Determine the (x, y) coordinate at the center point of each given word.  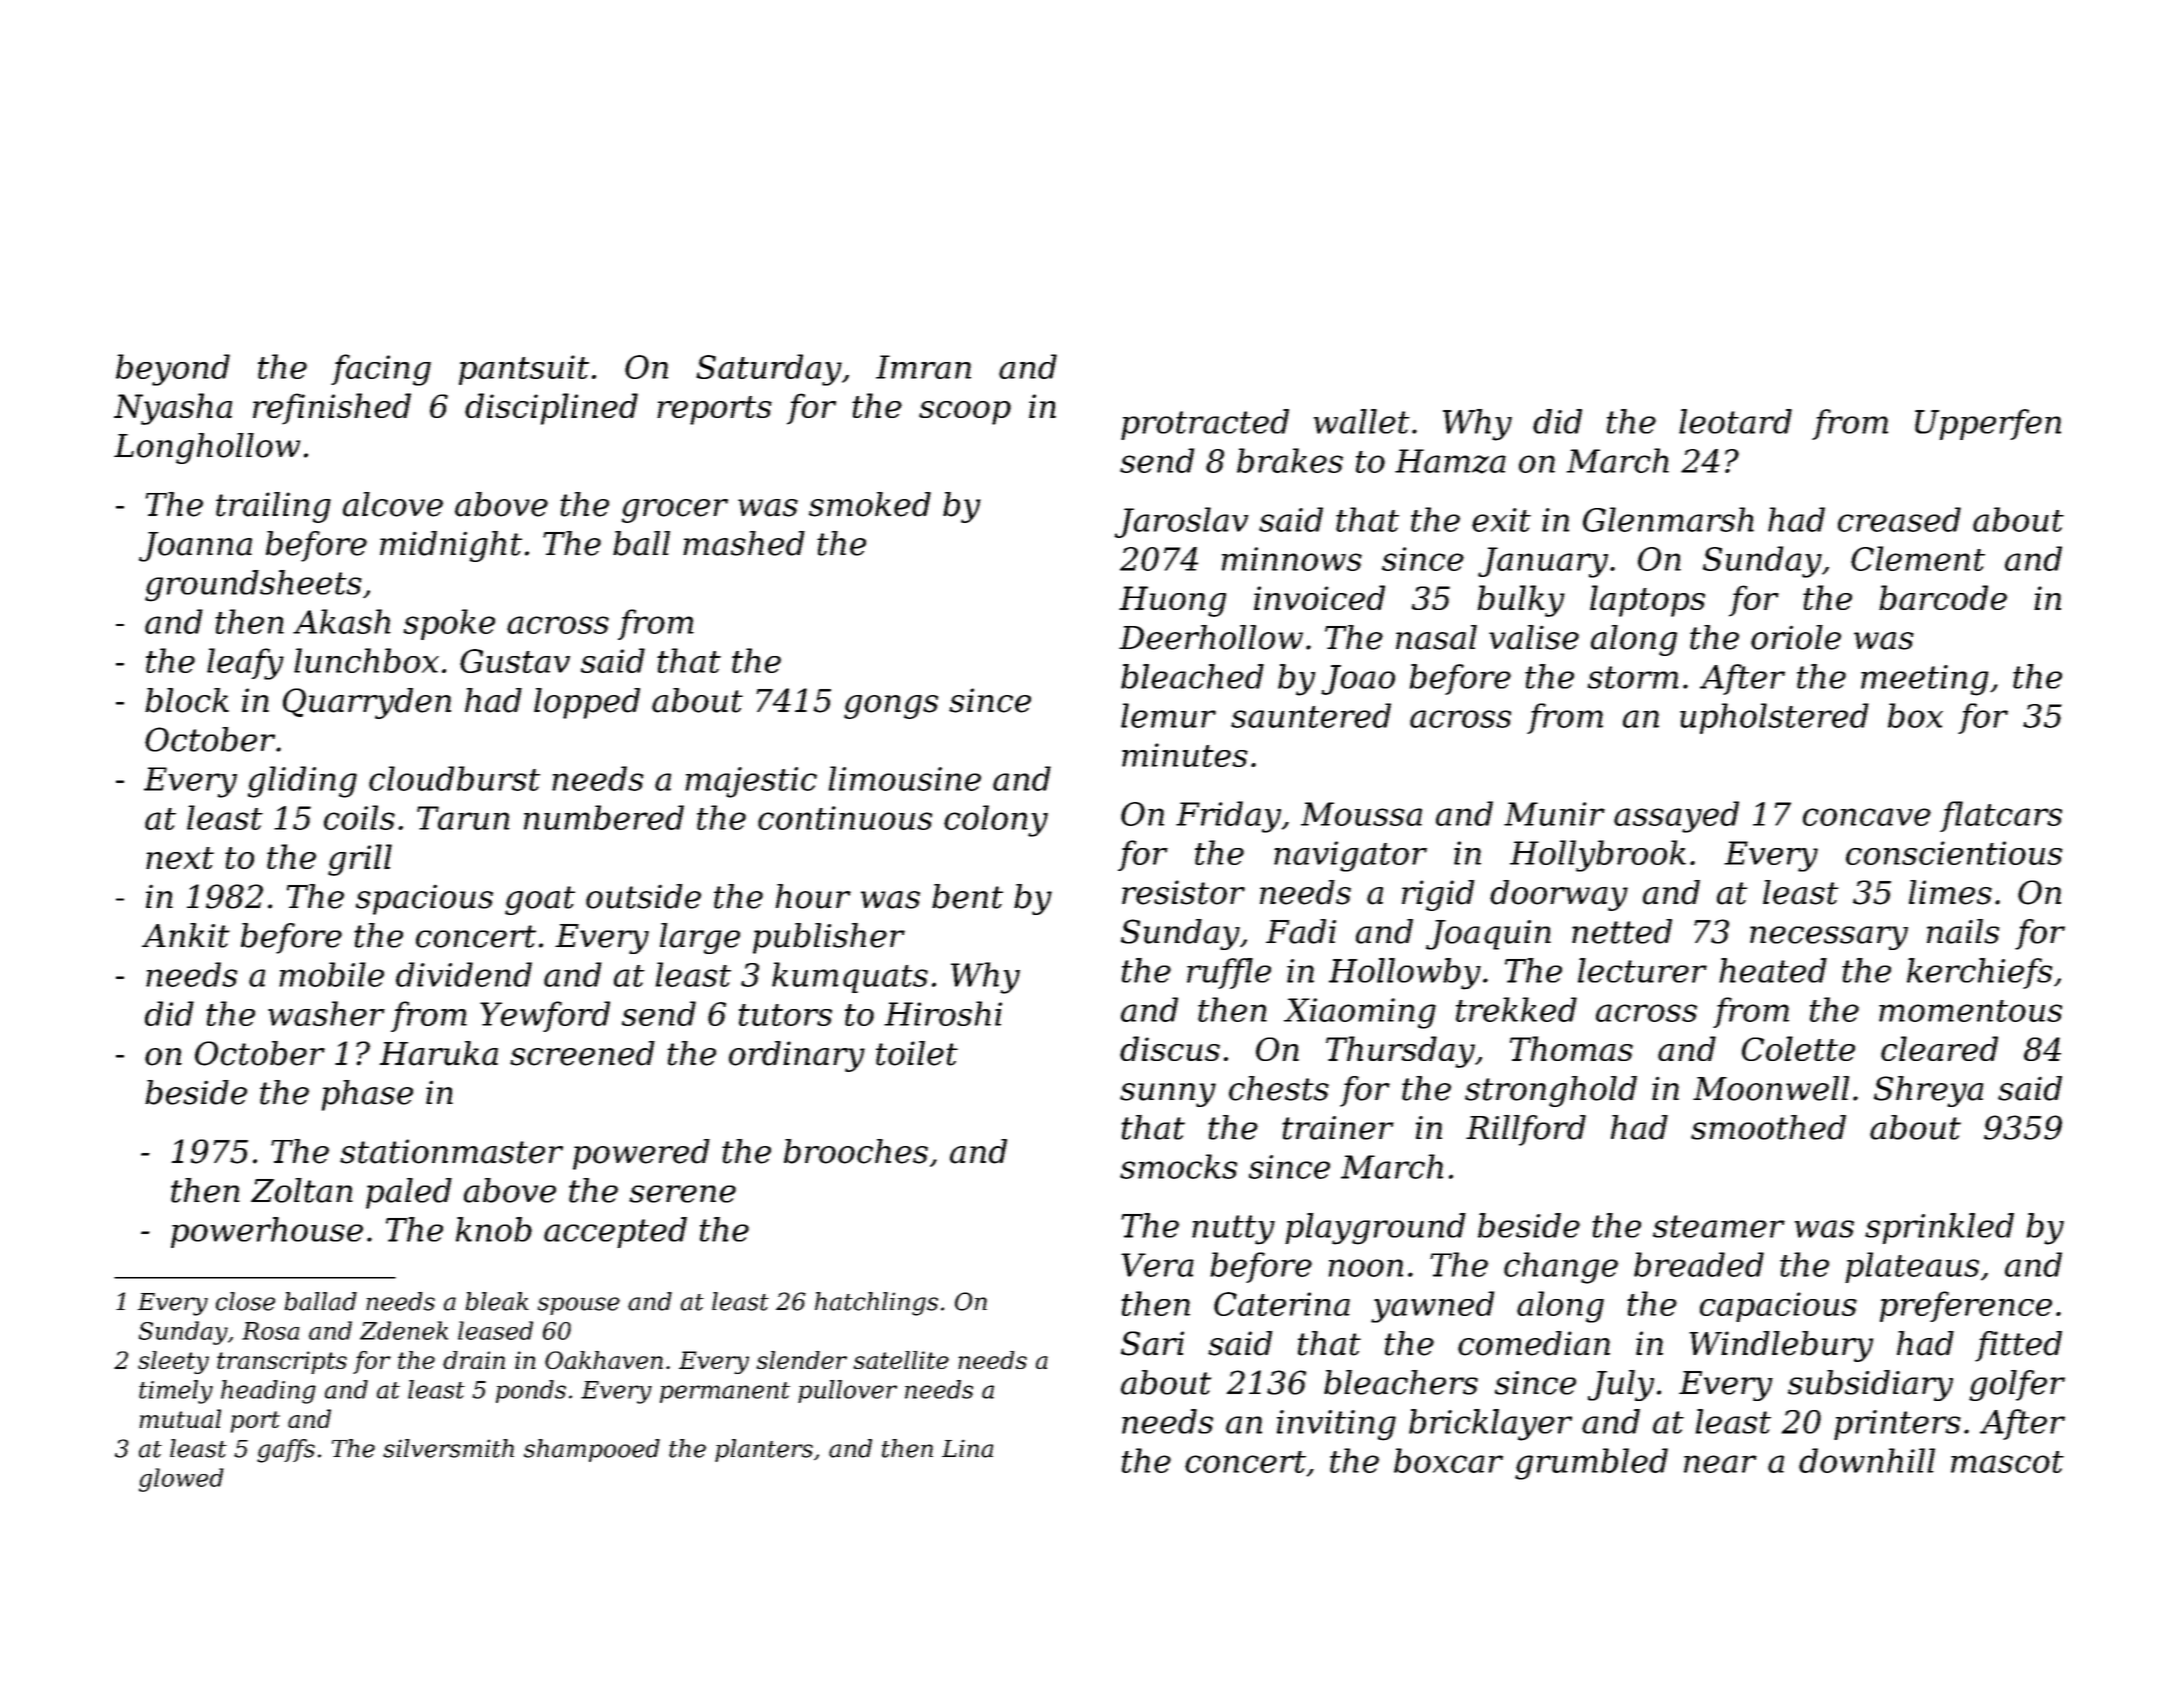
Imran (923, 367)
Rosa (271, 1331)
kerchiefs (1979, 973)
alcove (393, 504)
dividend (464, 974)
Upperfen (1988, 424)
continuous (845, 818)
